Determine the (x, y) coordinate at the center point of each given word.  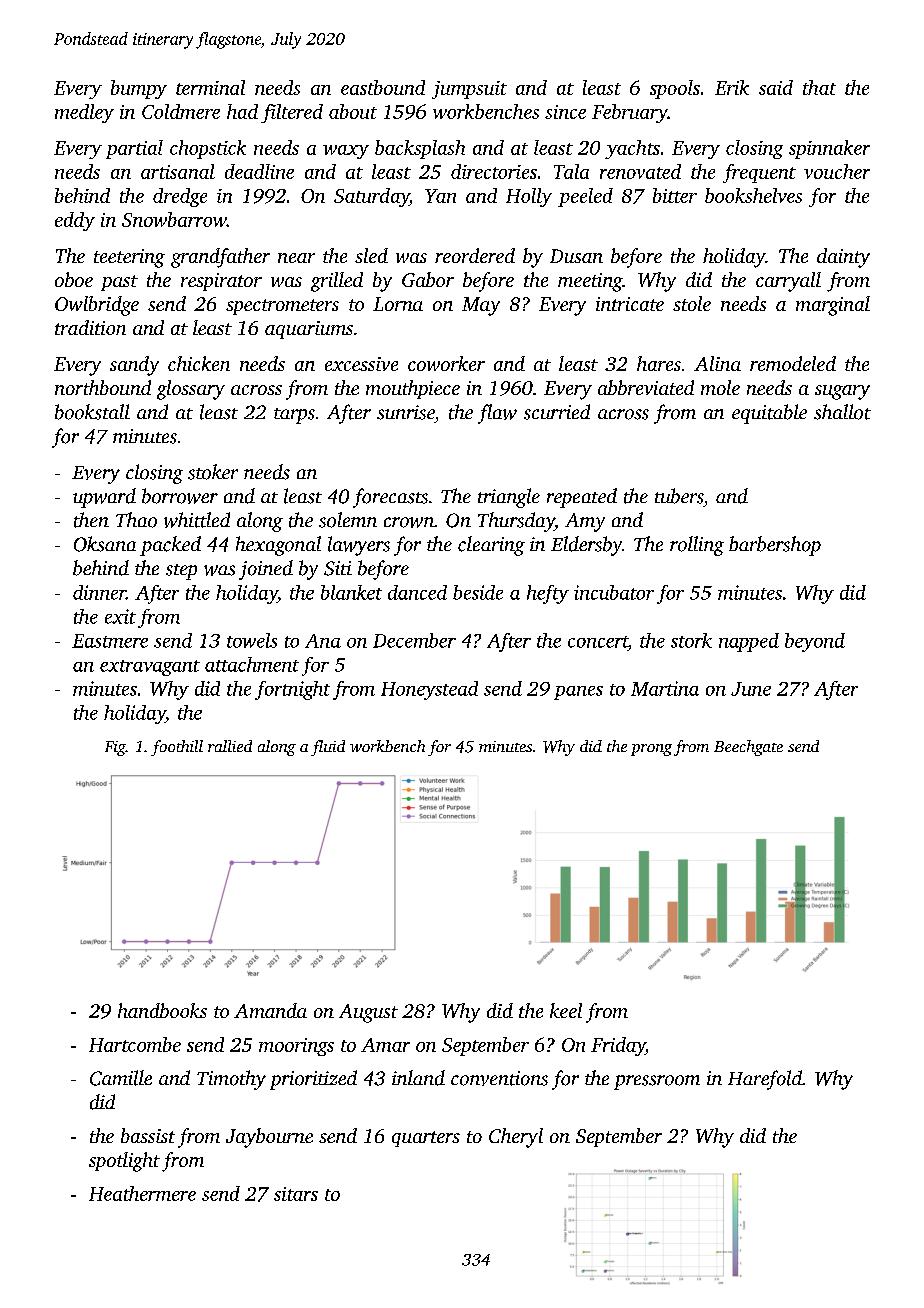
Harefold (765, 1080)
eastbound (383, 87)
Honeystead (429, 690)
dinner (99, 592)
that (819, 87)
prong (651, 750)
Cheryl (516, 1138)
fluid (328, 748)
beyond (815, 642)
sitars (296, 1194)
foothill (177, 748)
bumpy (139, 89)
